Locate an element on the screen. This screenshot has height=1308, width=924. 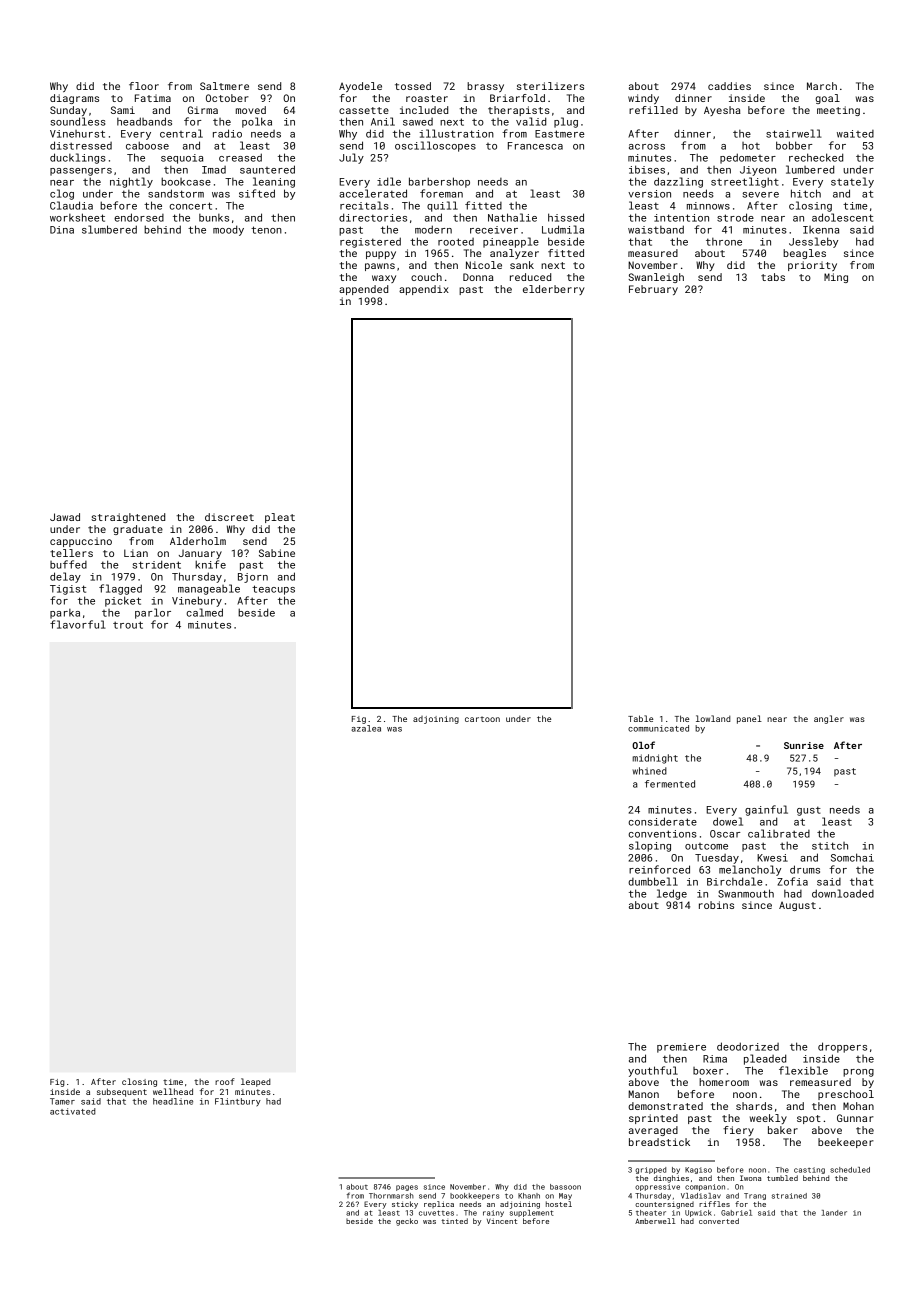
tabs is located at coordinates (773, 277).
